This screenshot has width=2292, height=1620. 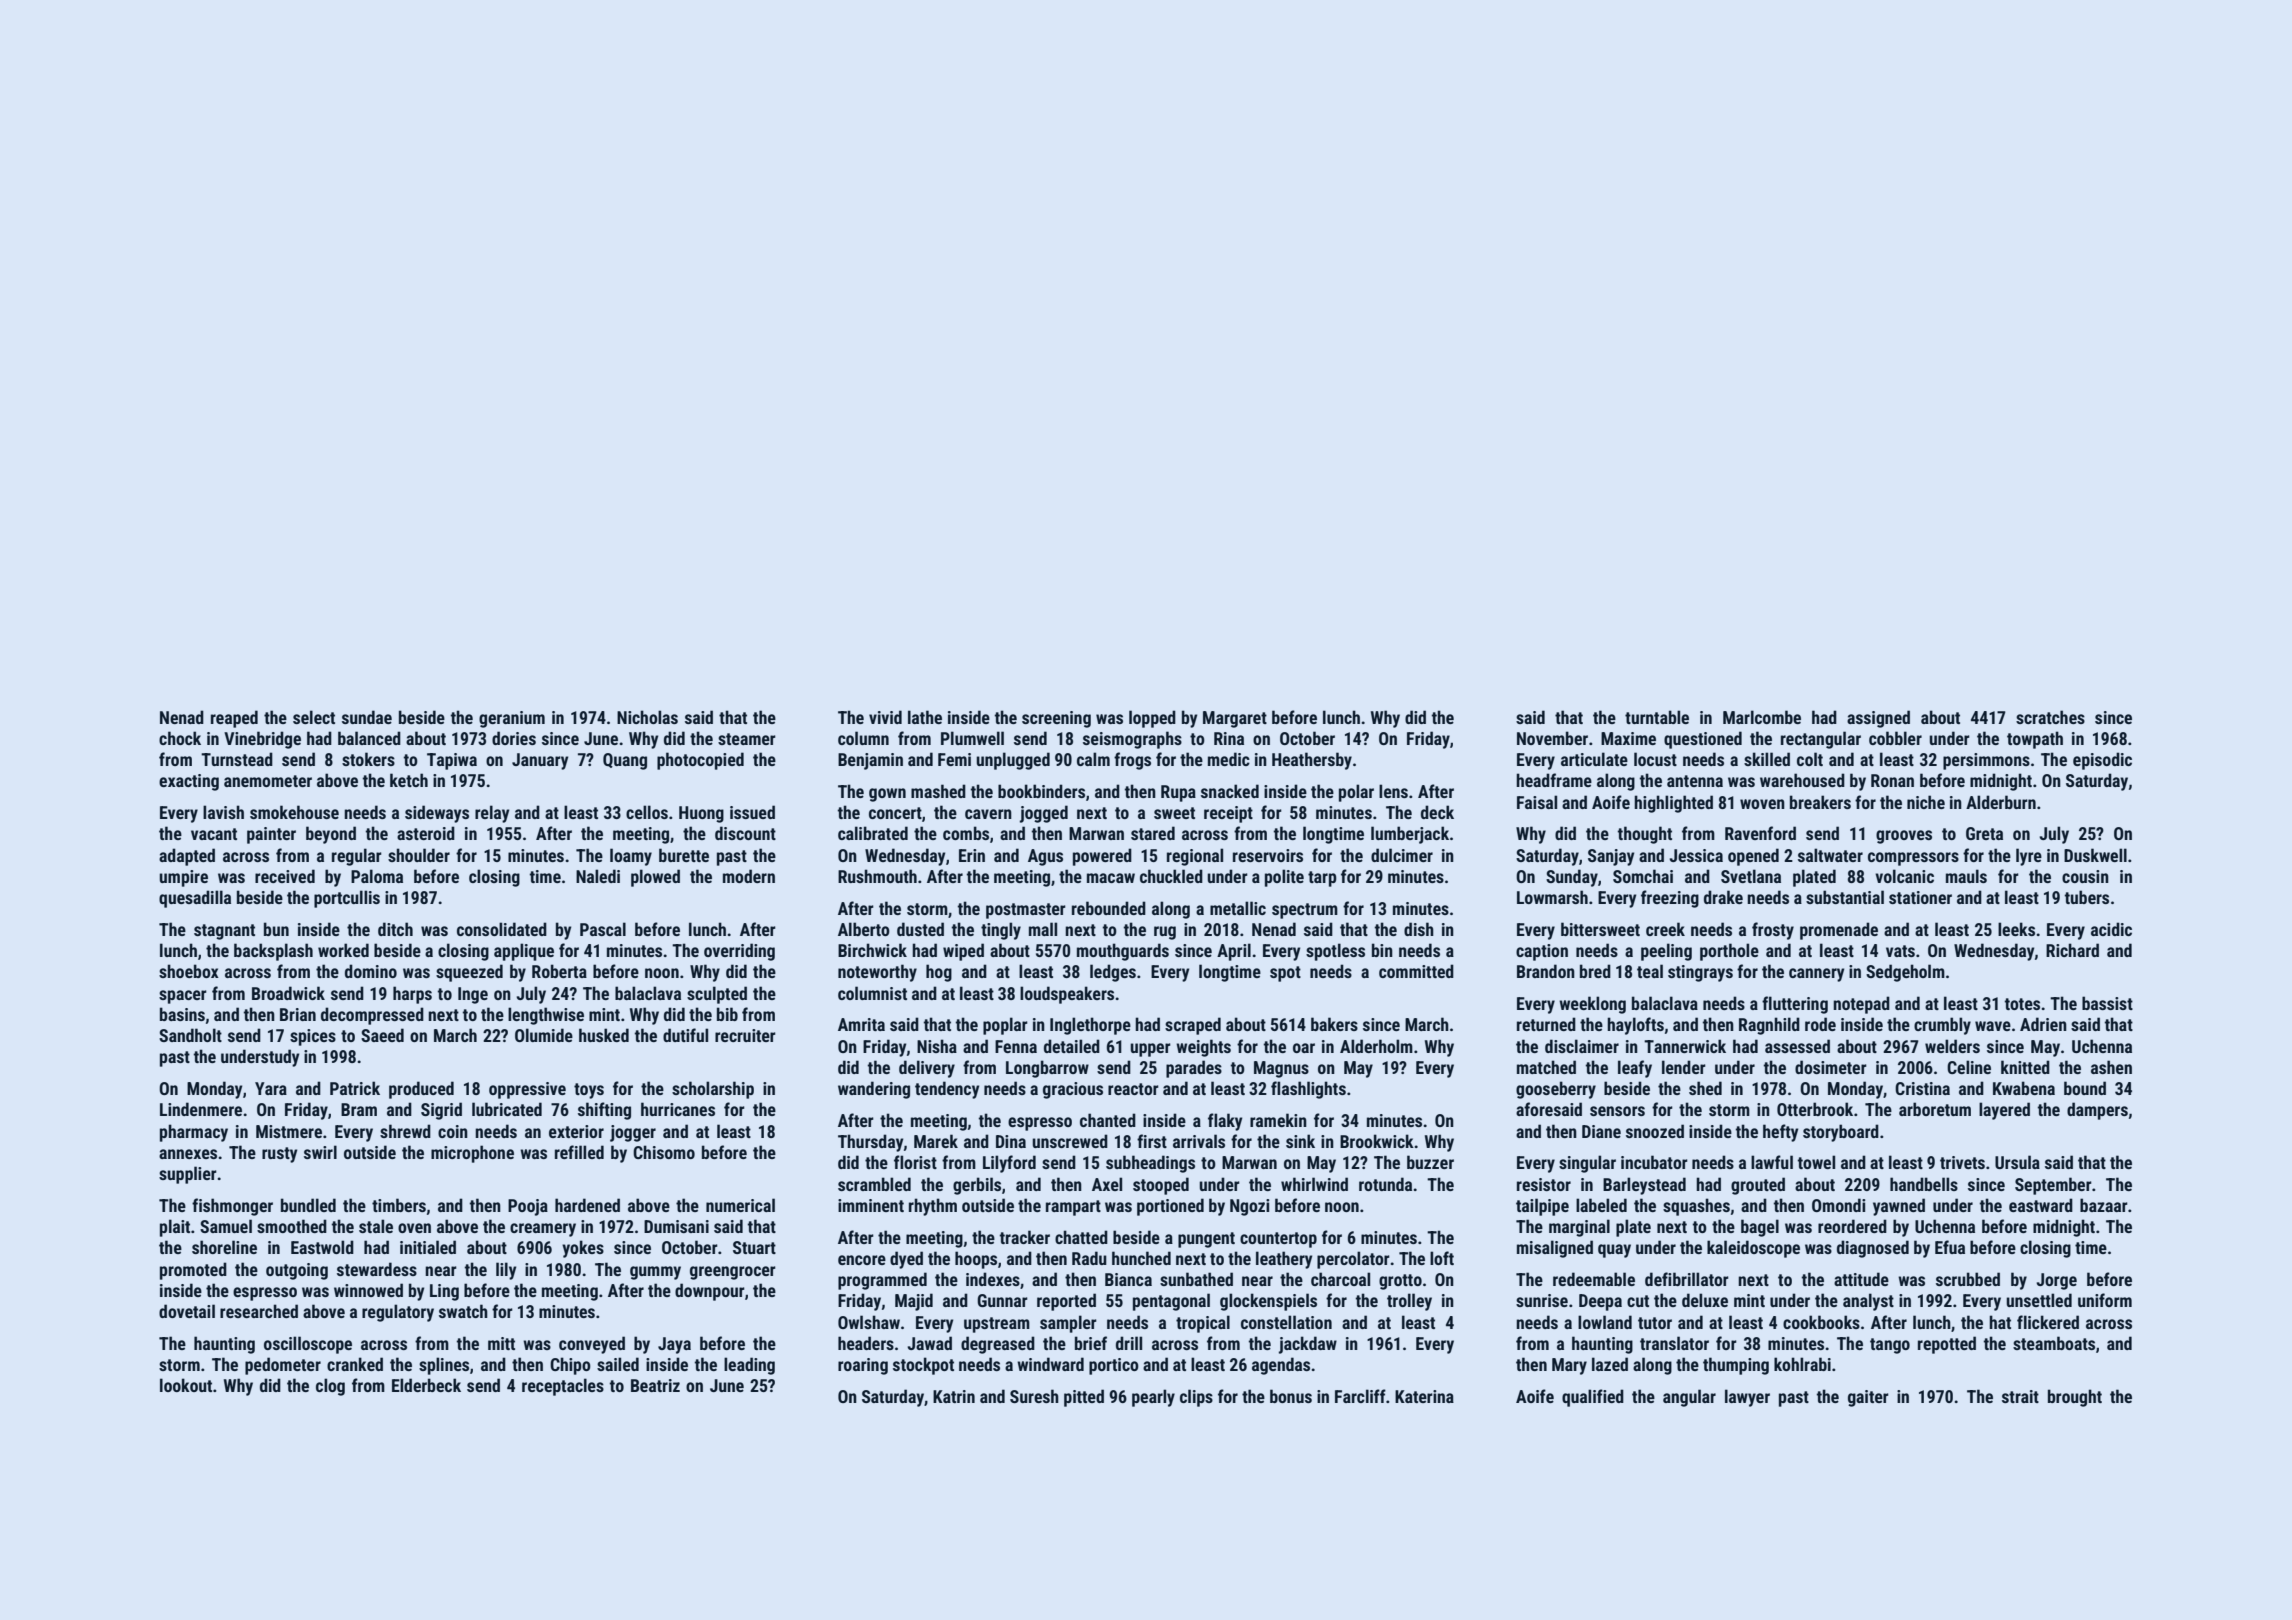 What do you see at coordinates (1892, 780) in the screenshot?
I see `Ronan` at bounding box center [1892, 780].
